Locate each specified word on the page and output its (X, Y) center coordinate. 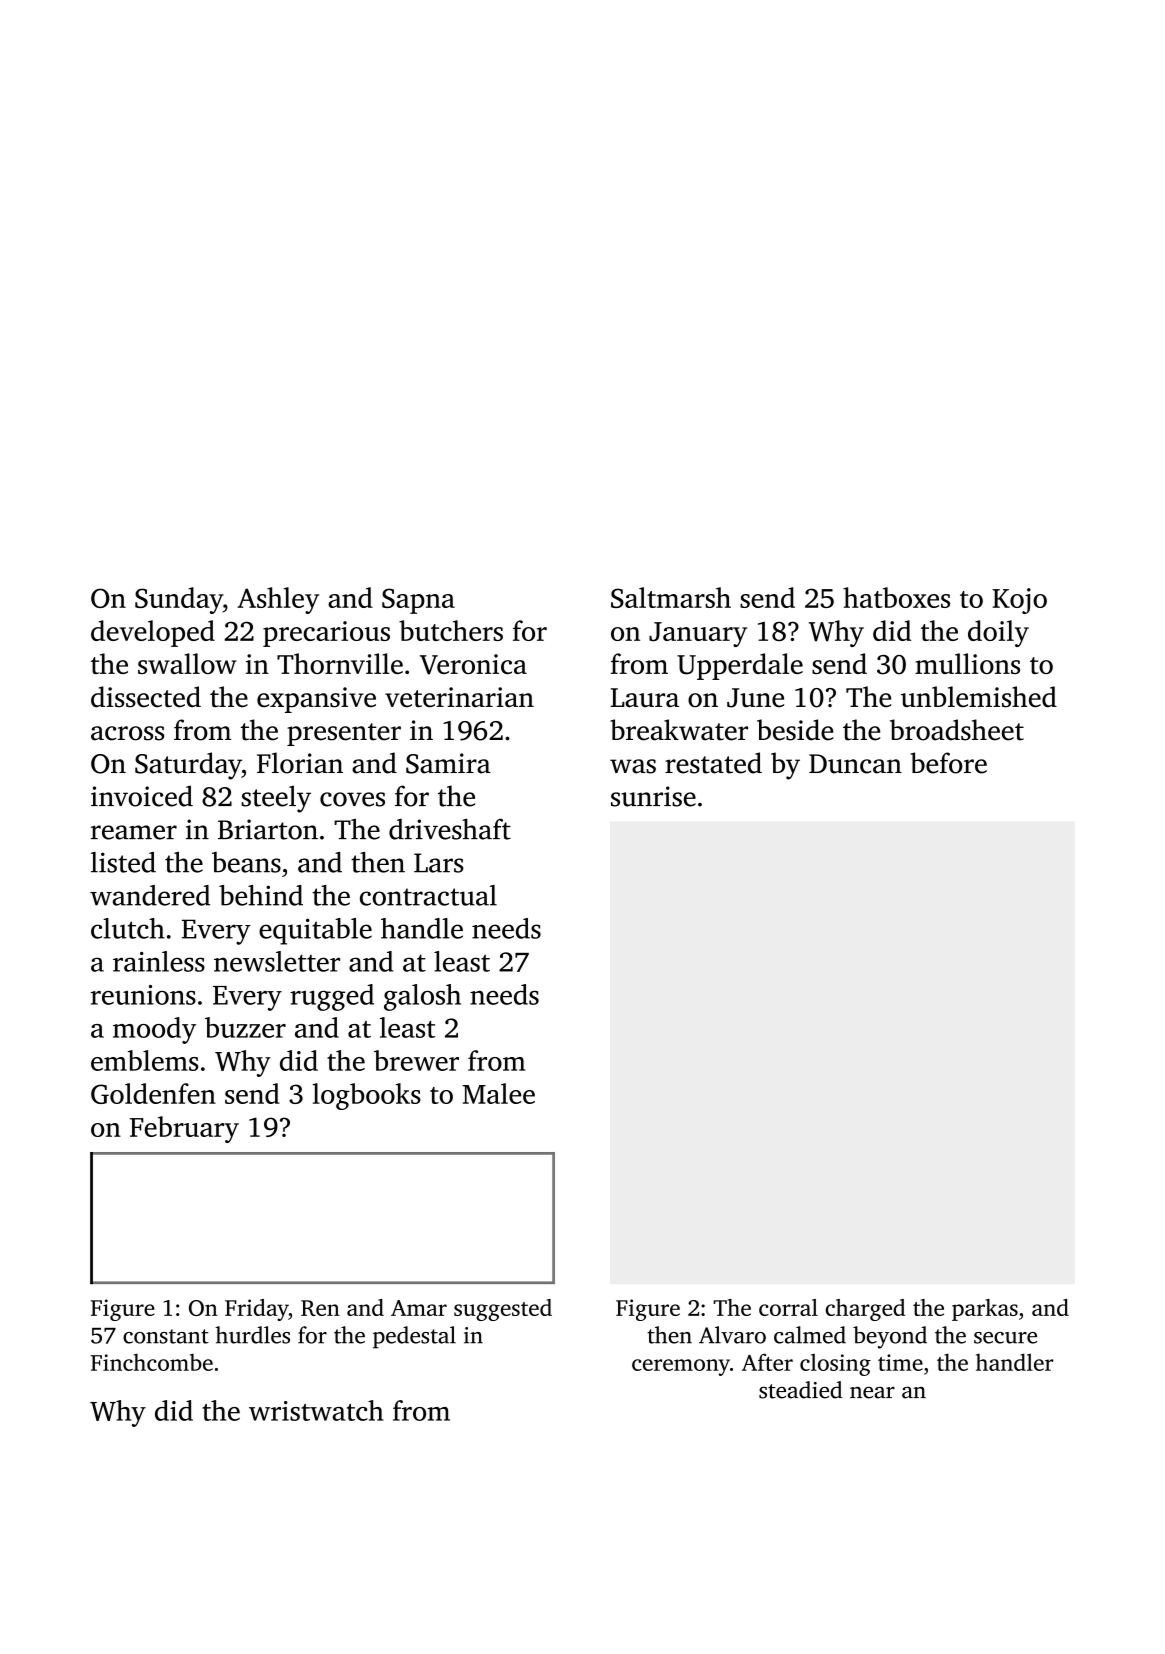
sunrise (653, 796)
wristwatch (316, 1410)
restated (713, 763)
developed (153, 633)
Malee (498, 1093)
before (948, 763)
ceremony (681, 1367)
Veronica (473, 664)
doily (998, 633)
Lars (439, 863)
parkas (985, 1310)
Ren (320, 1308)
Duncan (855, 764)
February (184, 1129)
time (900, 1362)
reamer (134, 832)
